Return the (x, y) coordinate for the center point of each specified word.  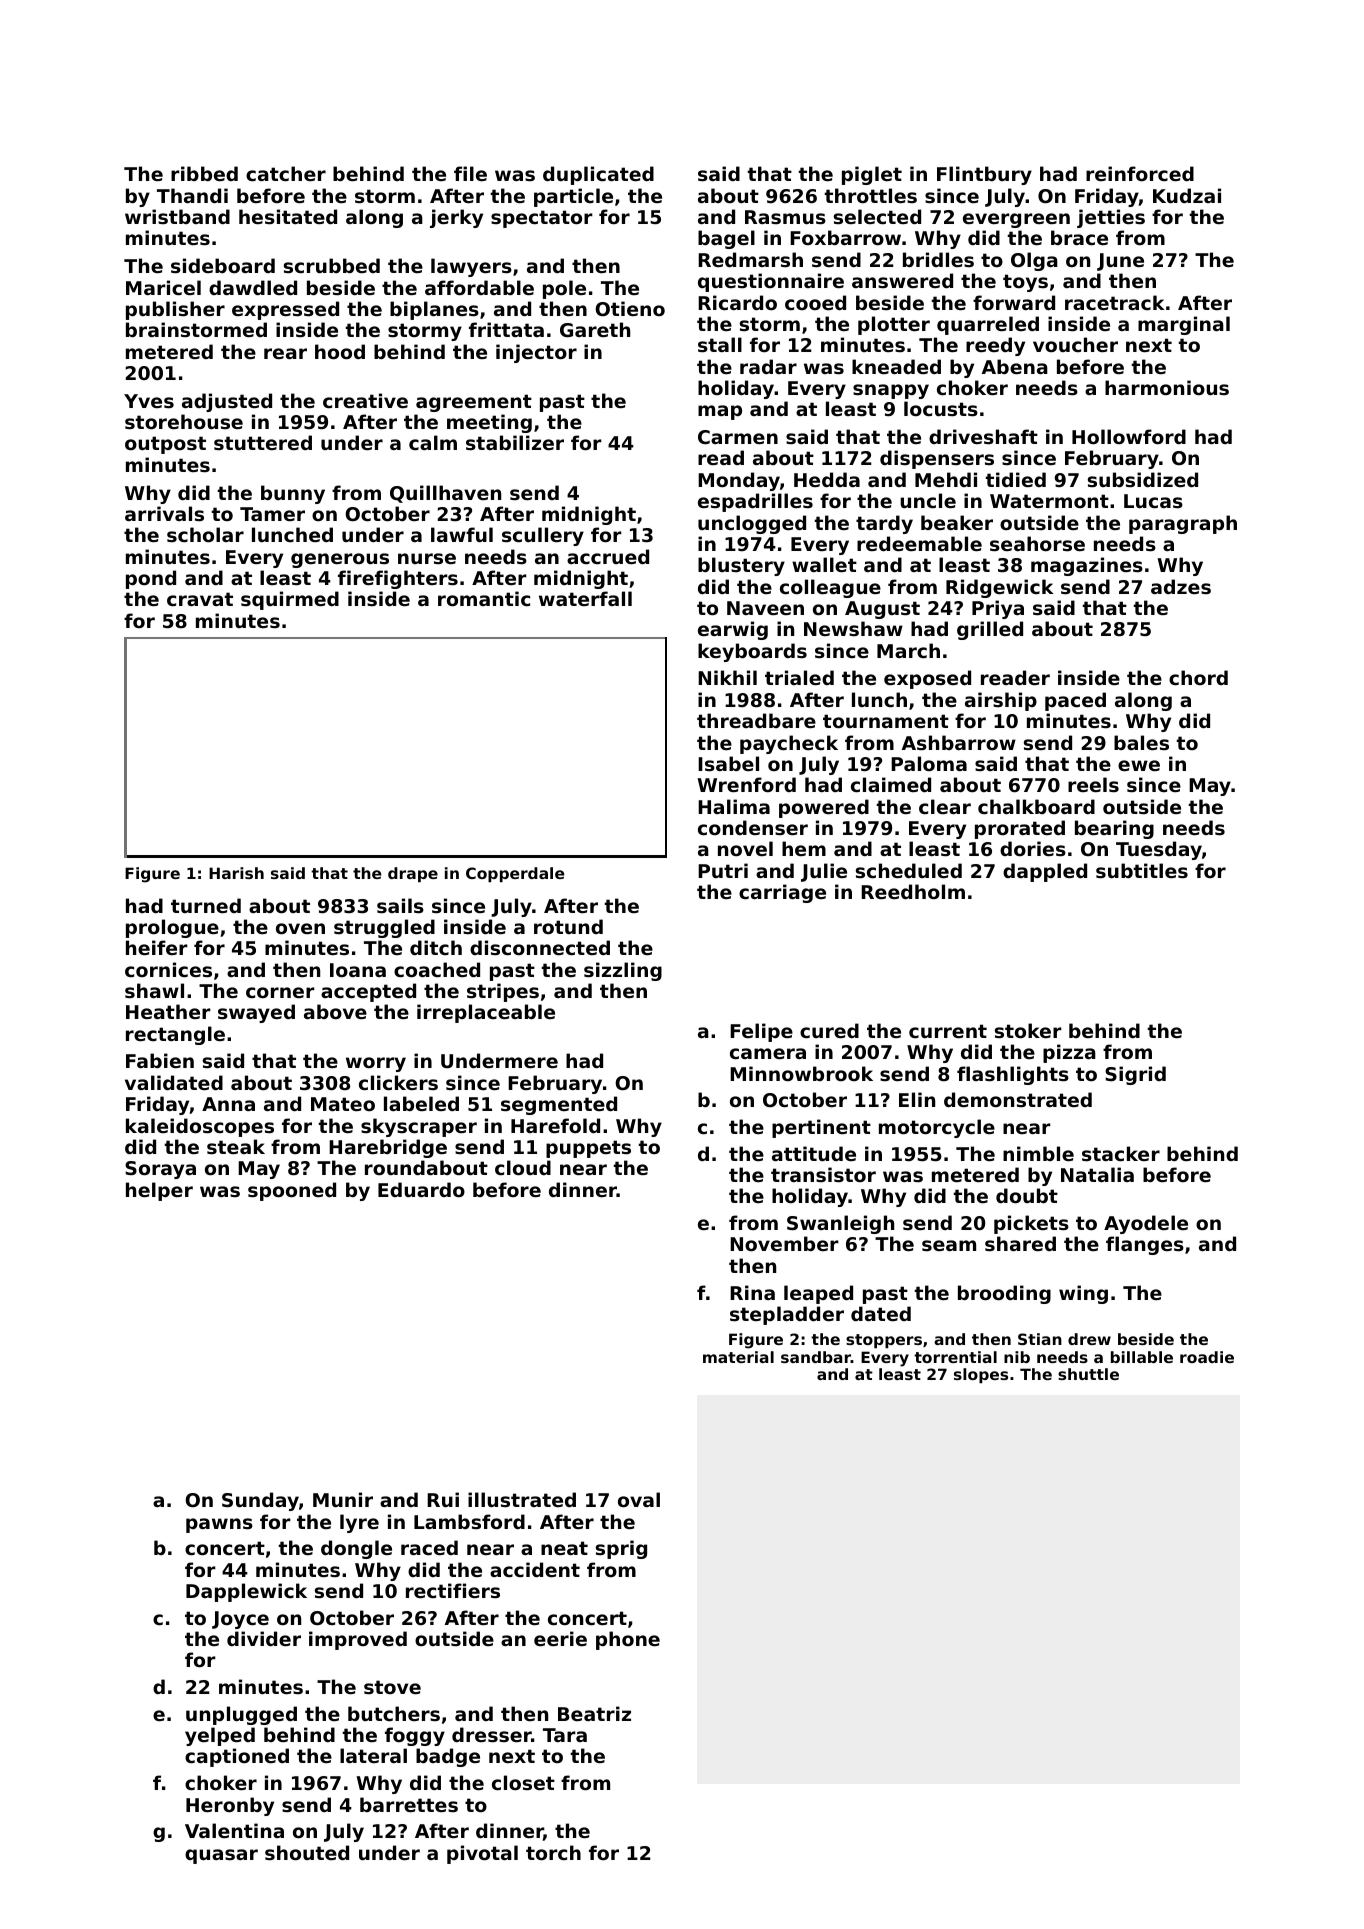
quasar (221, 1856)
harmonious (1167, 387)
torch (553, 1852)
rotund (568, 926)
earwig (733, 630)
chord (1198, 677)
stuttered (263, 442)
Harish (236, 873)
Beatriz (594, 1713)
